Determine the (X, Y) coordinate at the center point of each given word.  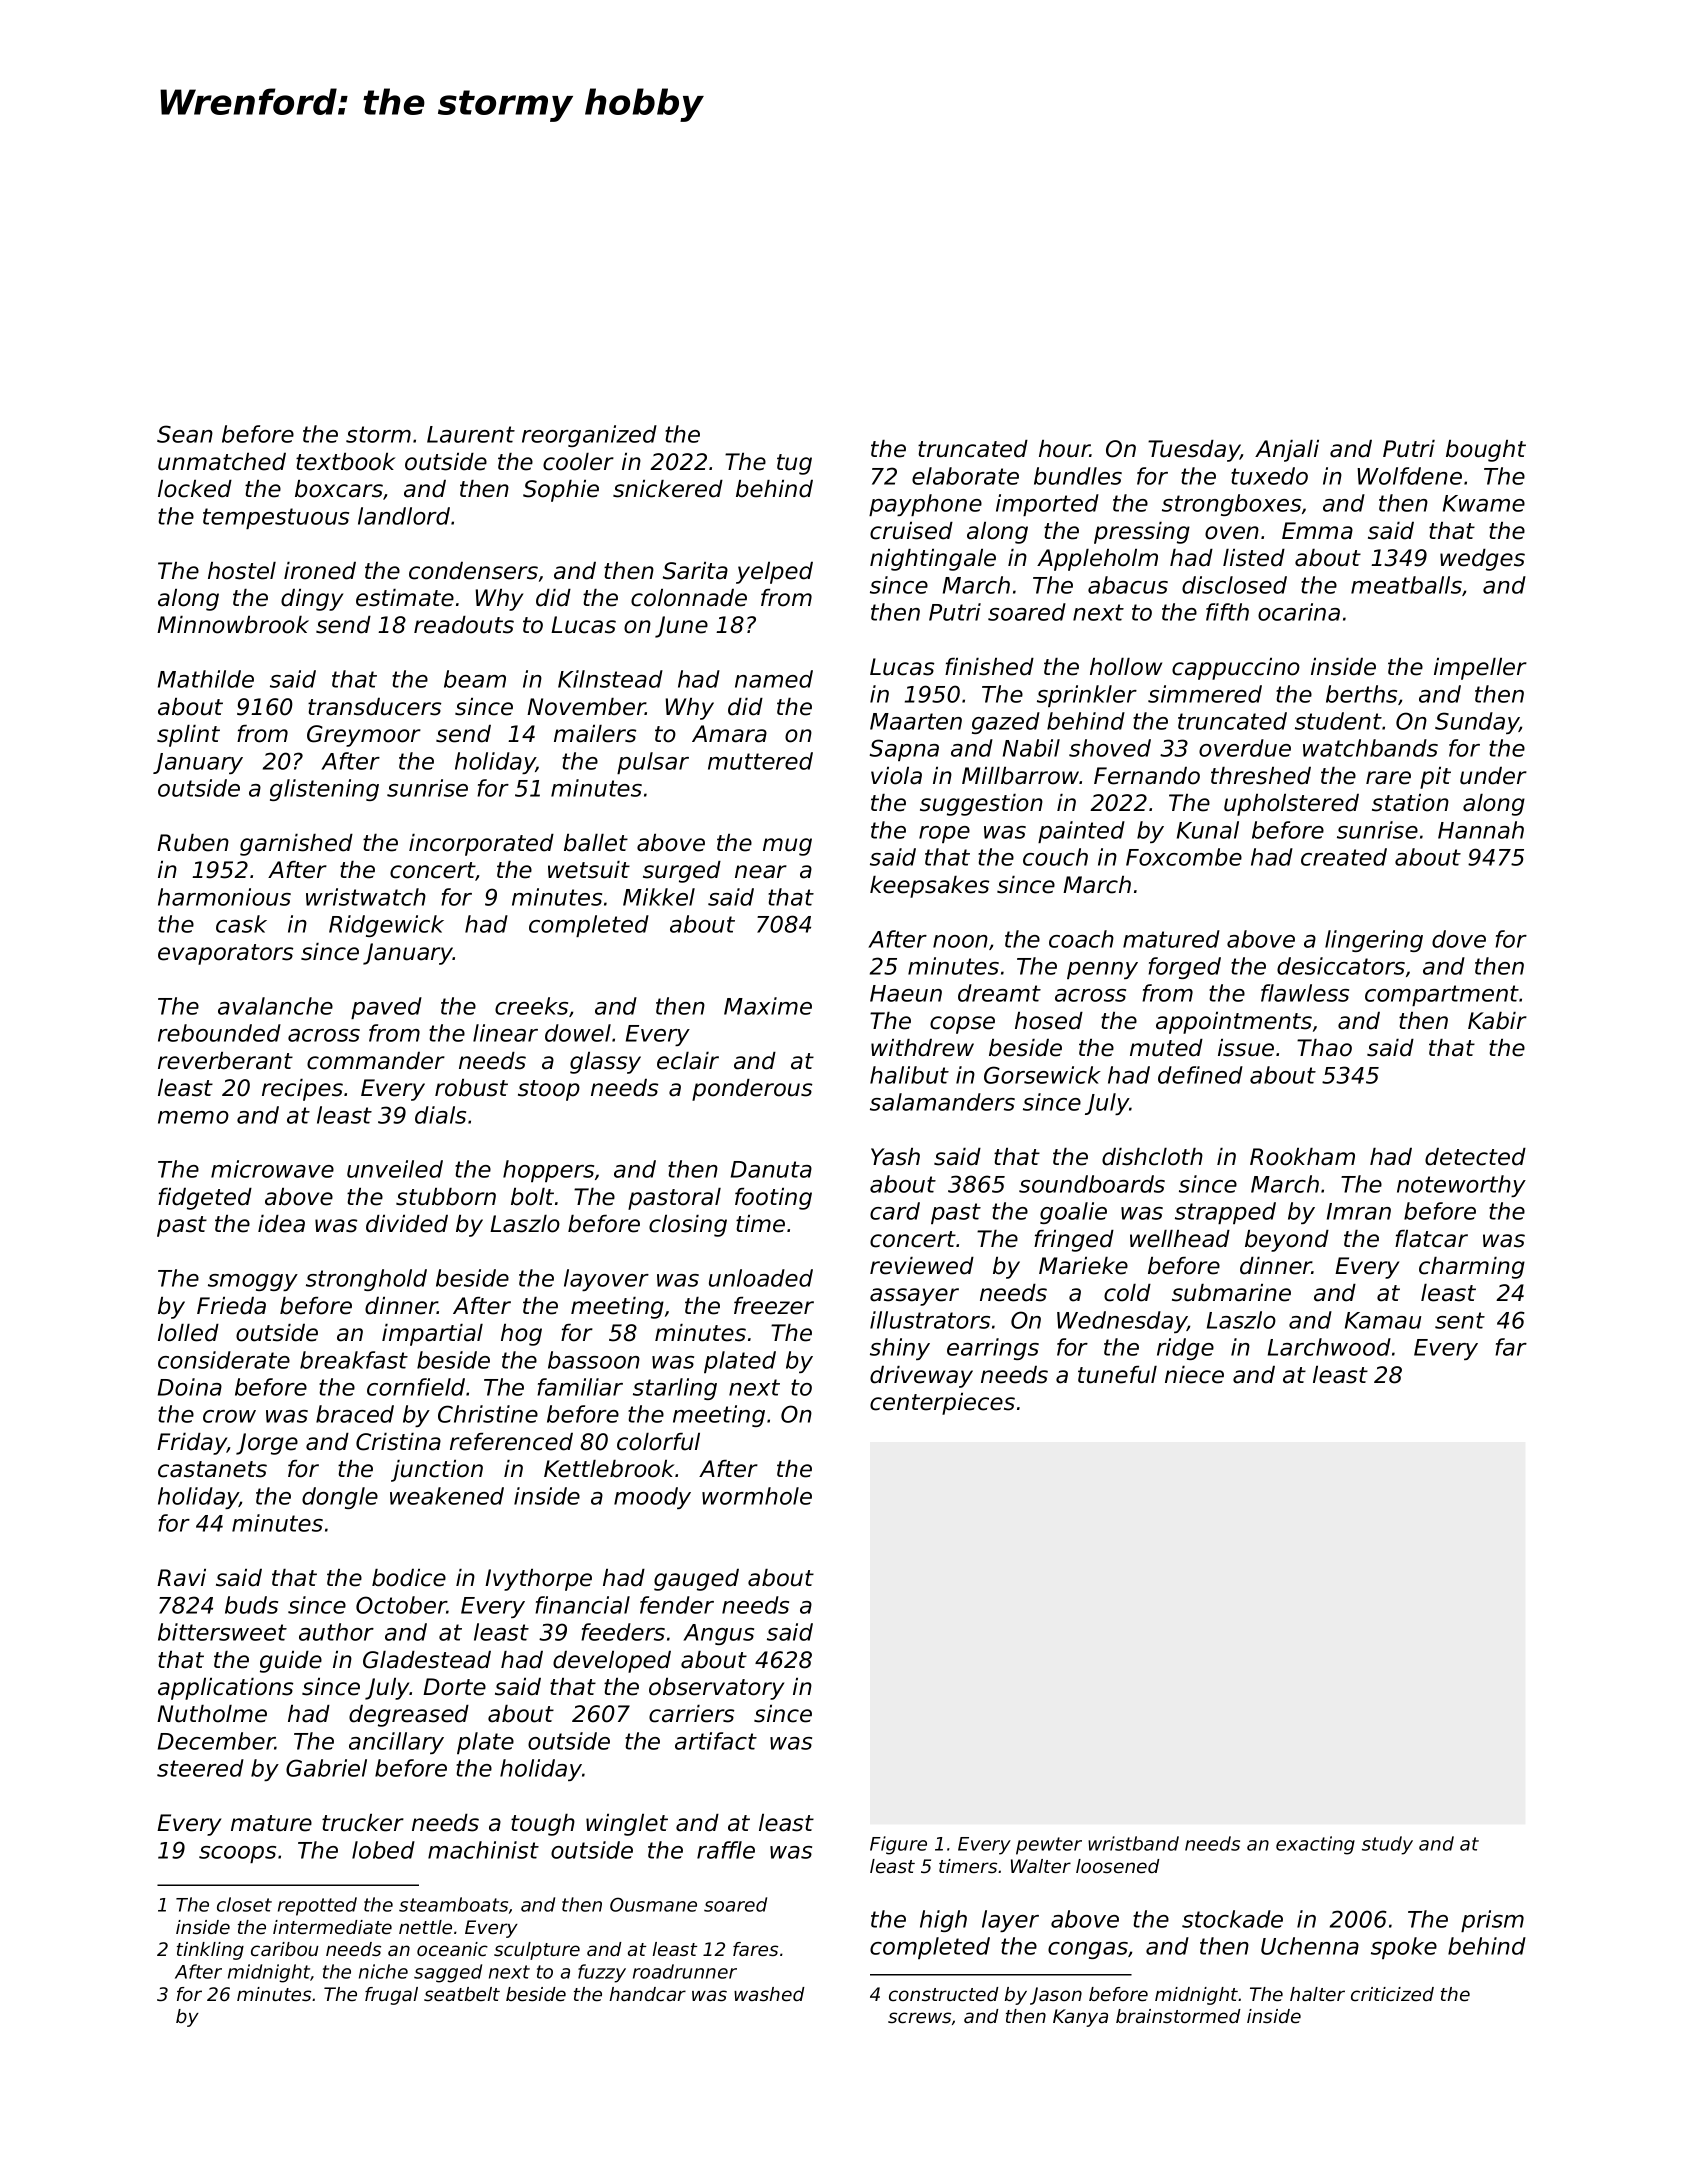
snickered (668, 489)
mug (787, 847)
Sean (185, 434)
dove (1459, 939)
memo (193, 1117)
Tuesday (1194, 451)
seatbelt (462, 1994)
